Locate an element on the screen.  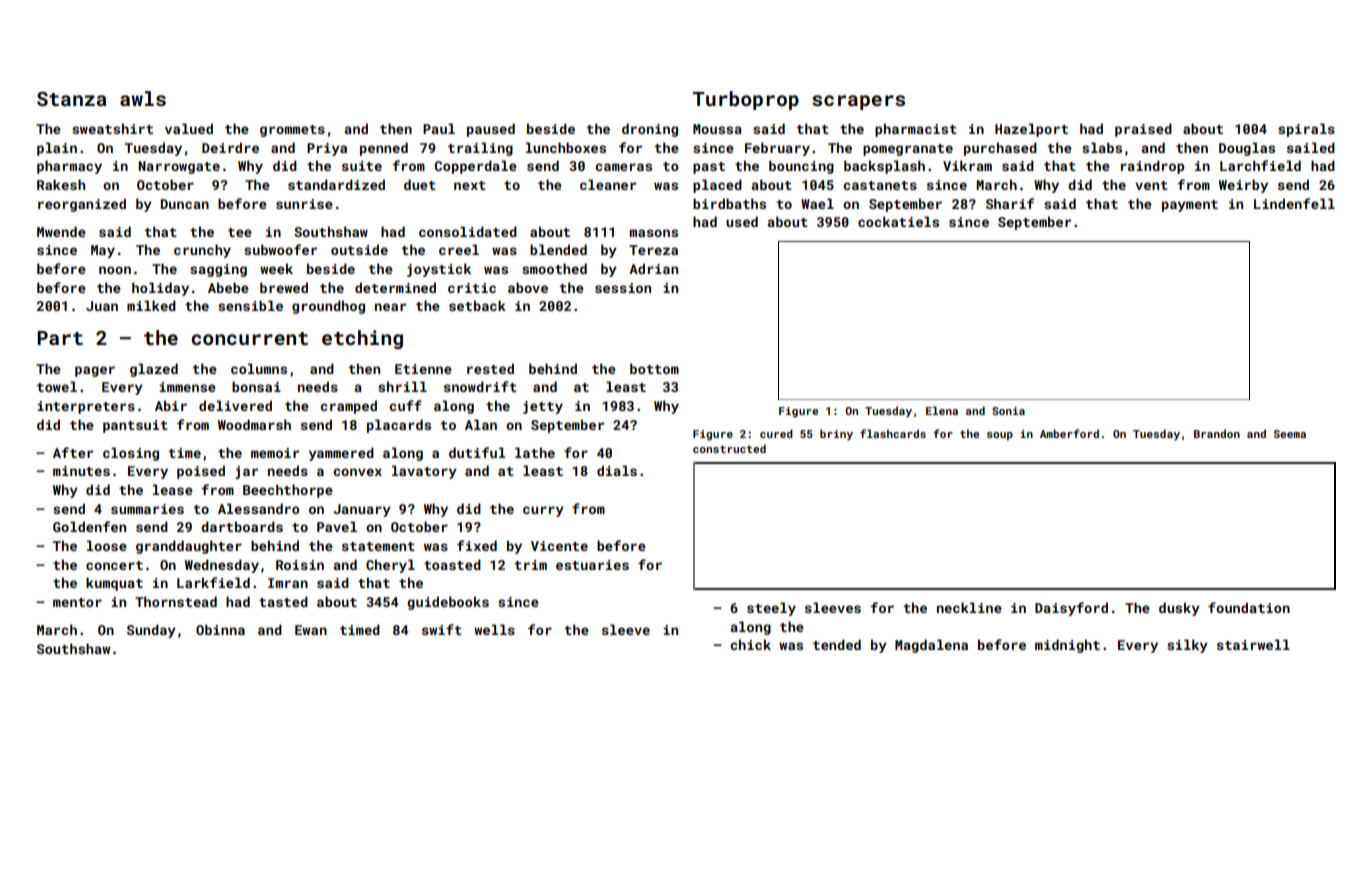
scrapers is located at coordinates (858, 102).
